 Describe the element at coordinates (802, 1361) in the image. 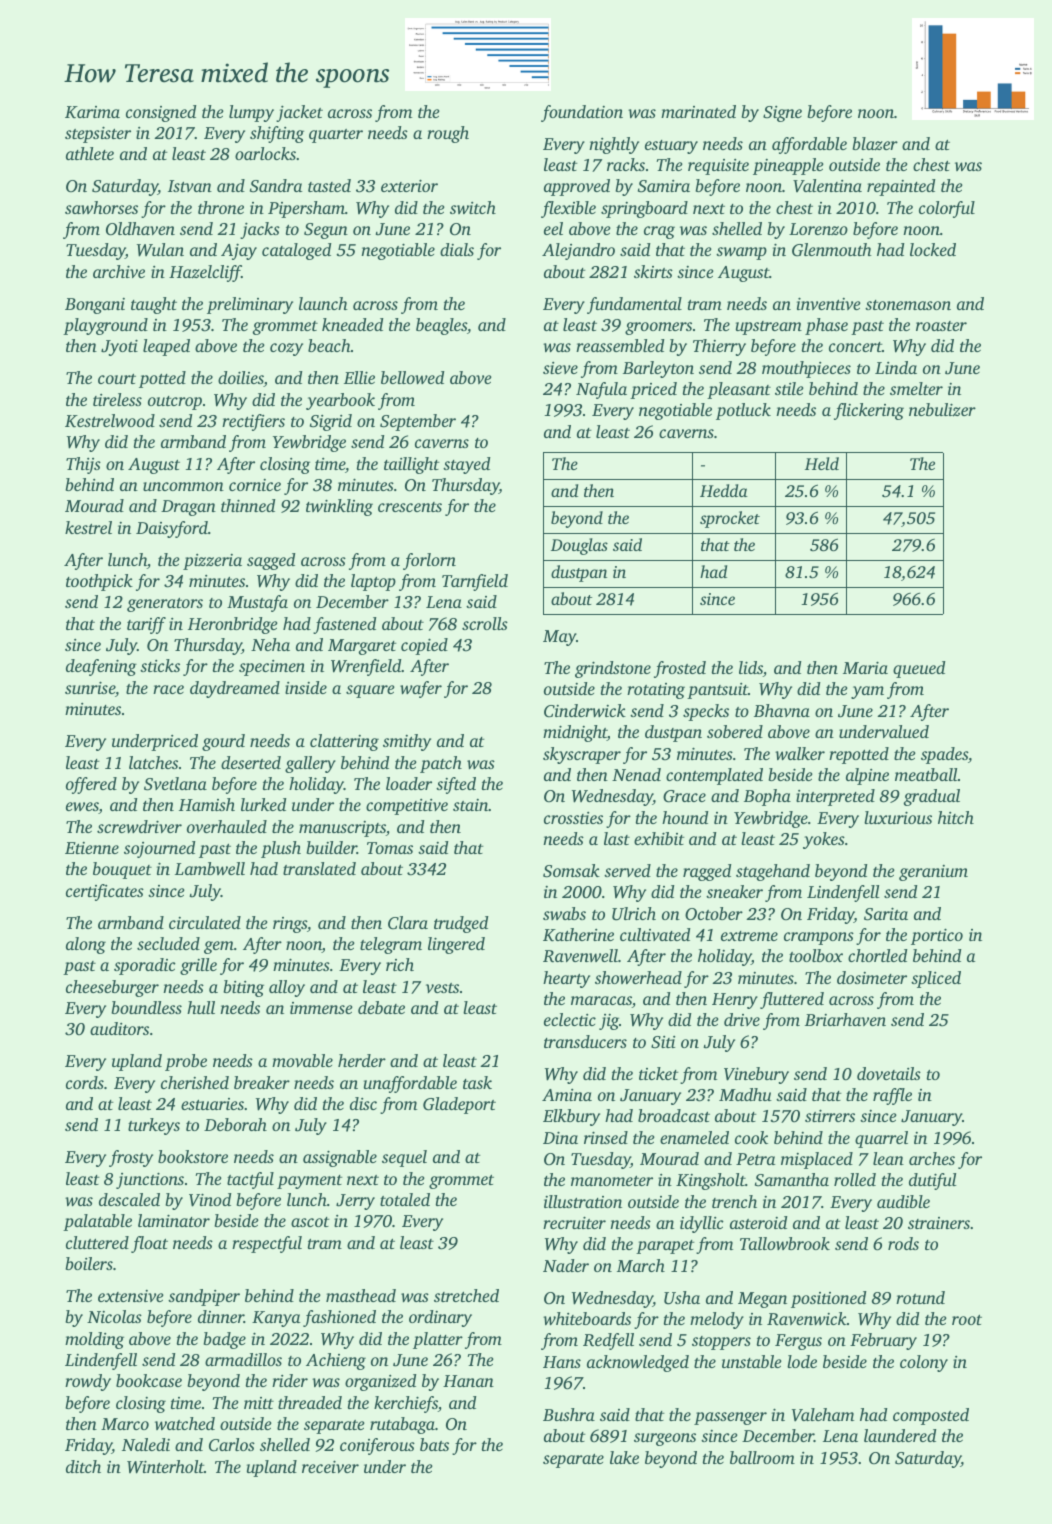

I see `lode` at that location.
